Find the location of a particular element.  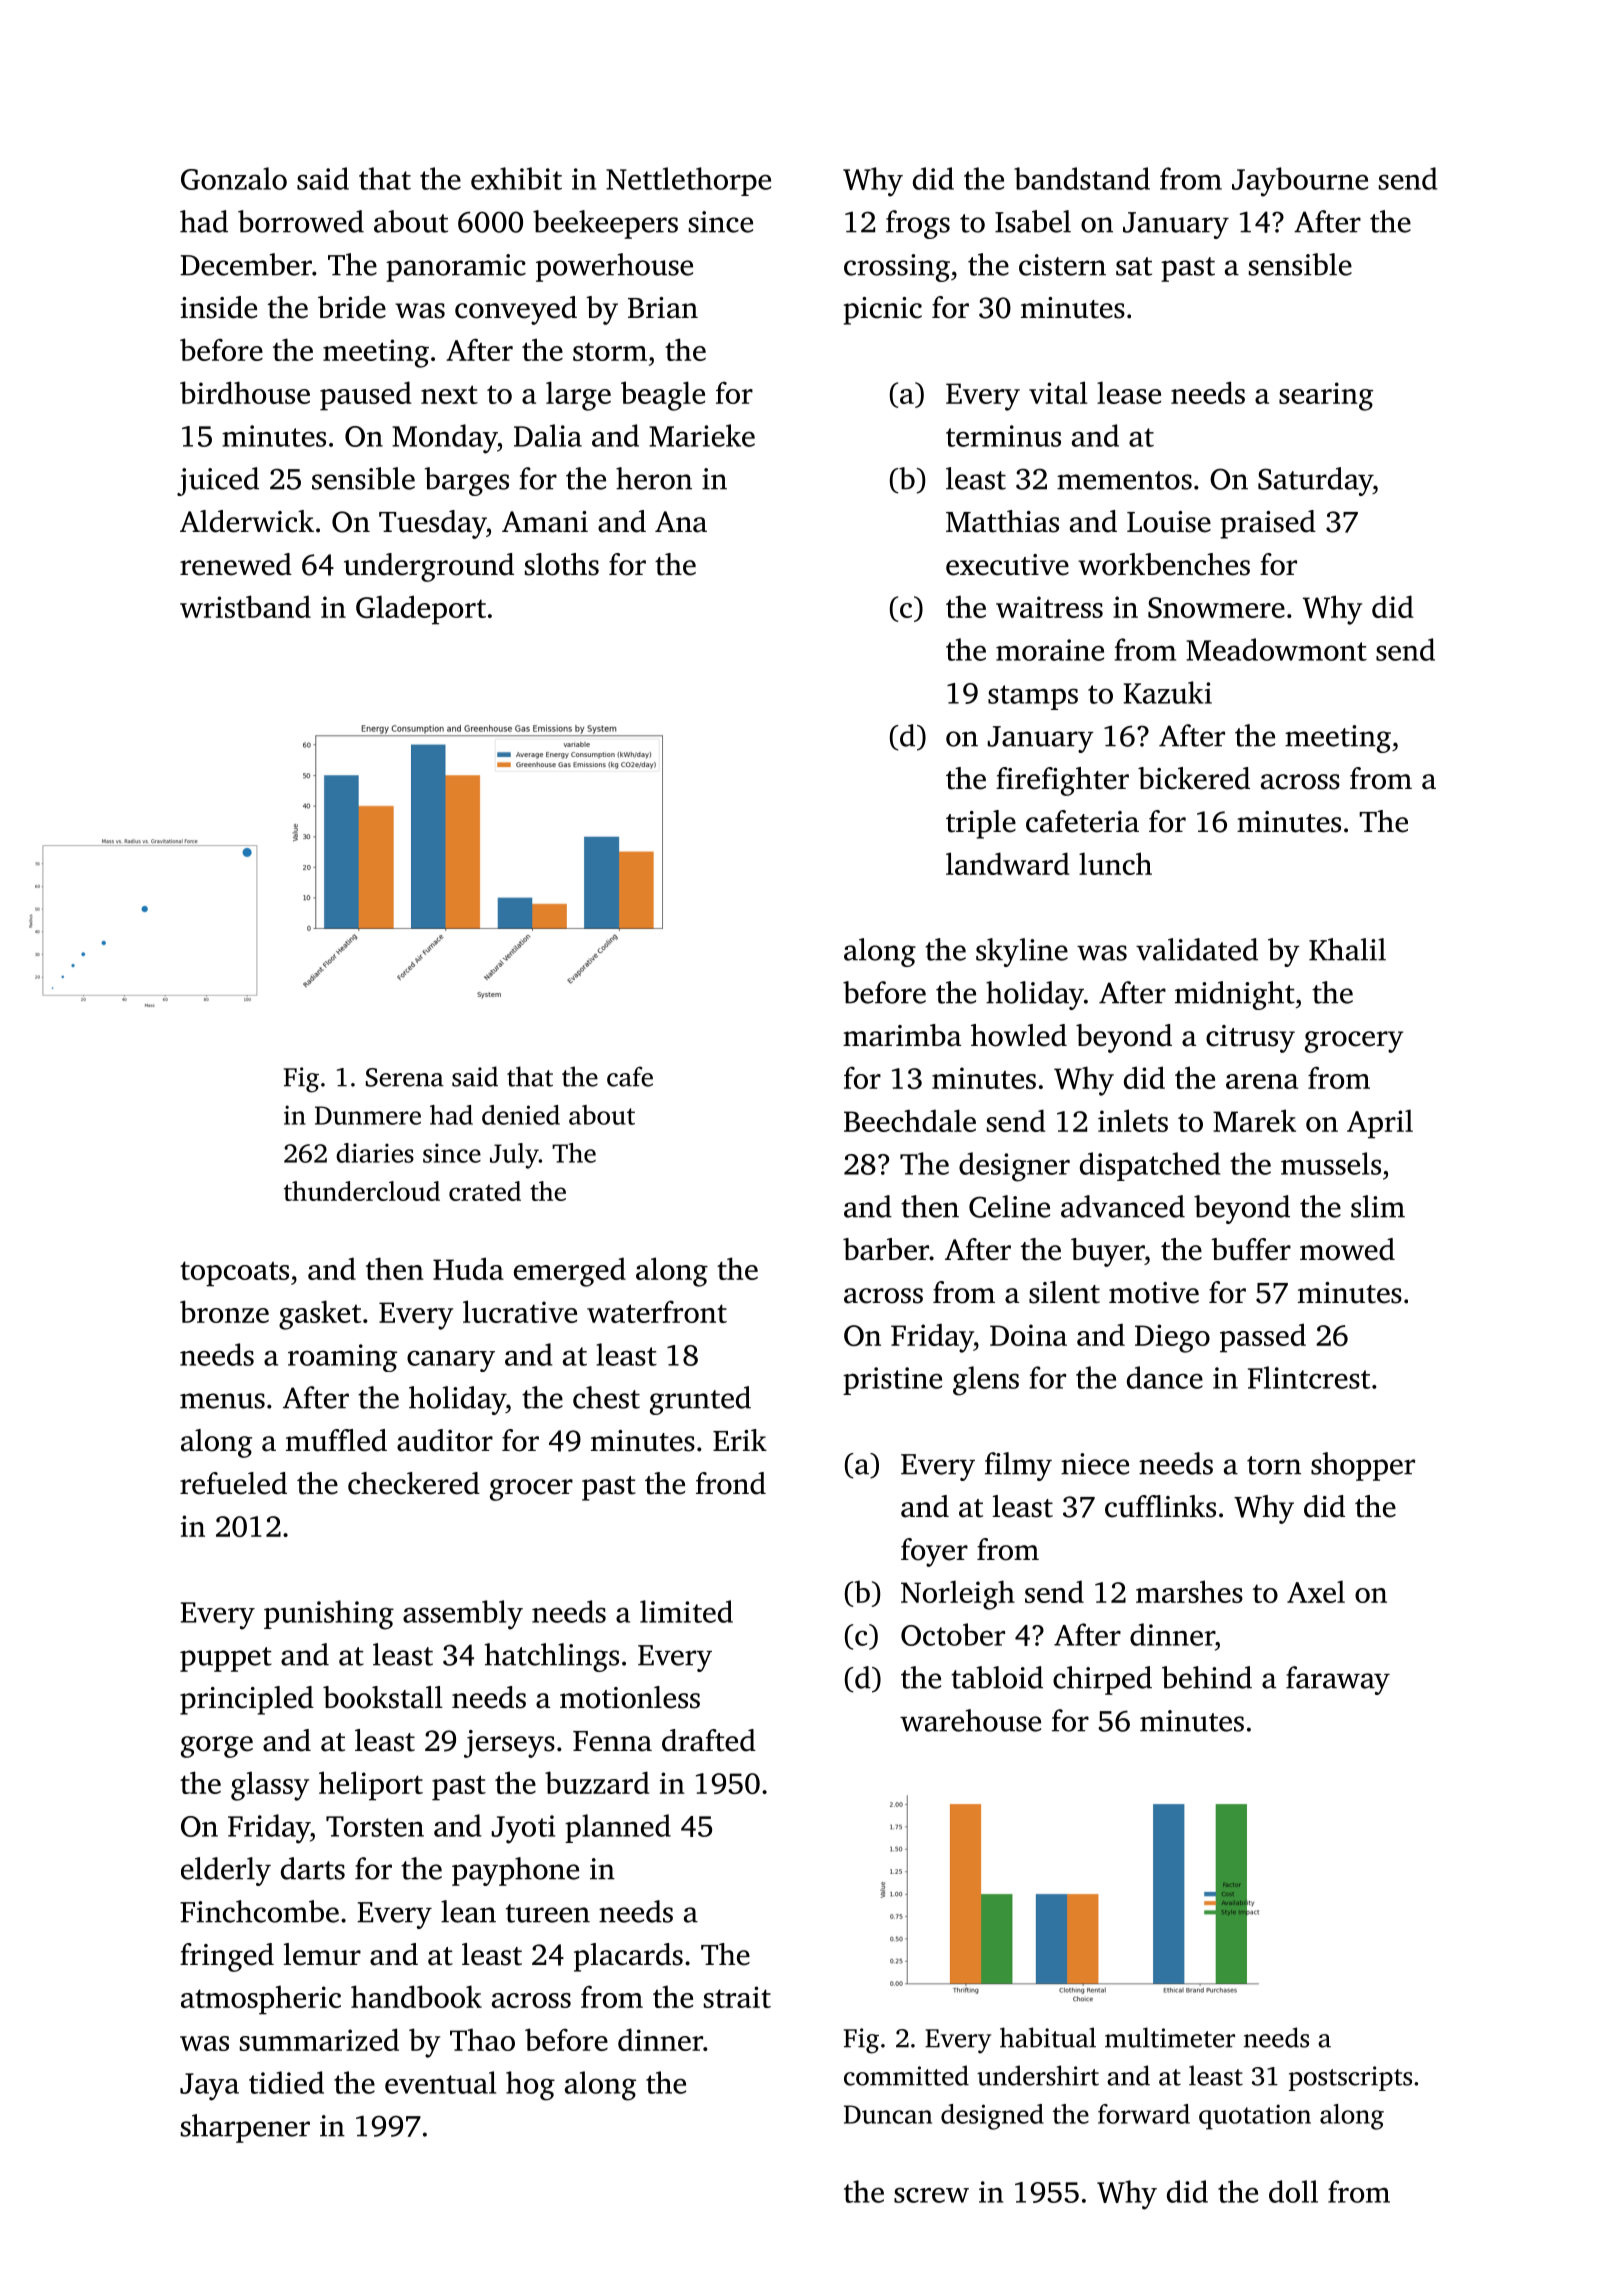

eventual is located at coordinates (440, 2082).
